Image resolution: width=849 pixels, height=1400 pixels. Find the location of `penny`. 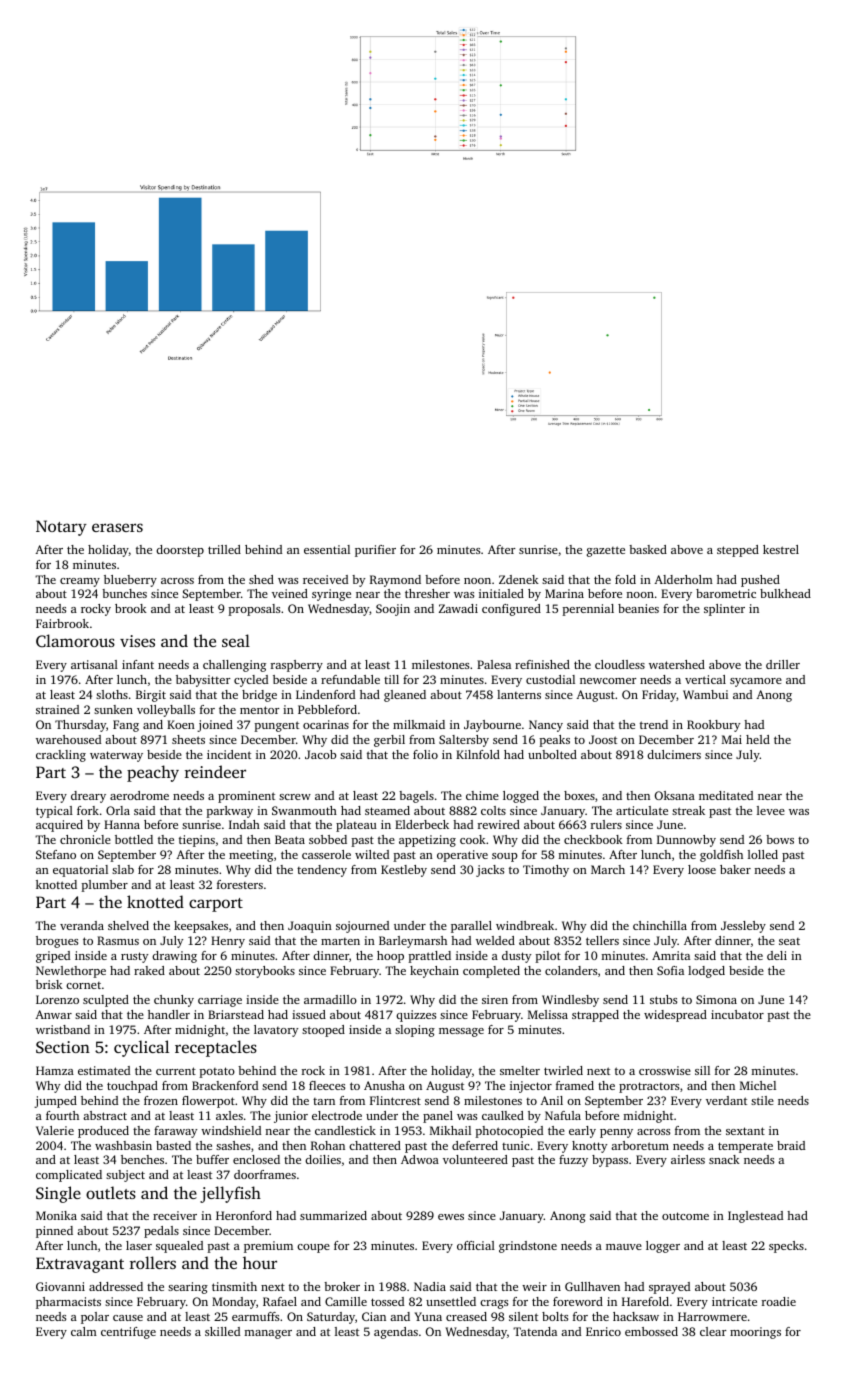

penny is located at coordinates (616, 1133).
